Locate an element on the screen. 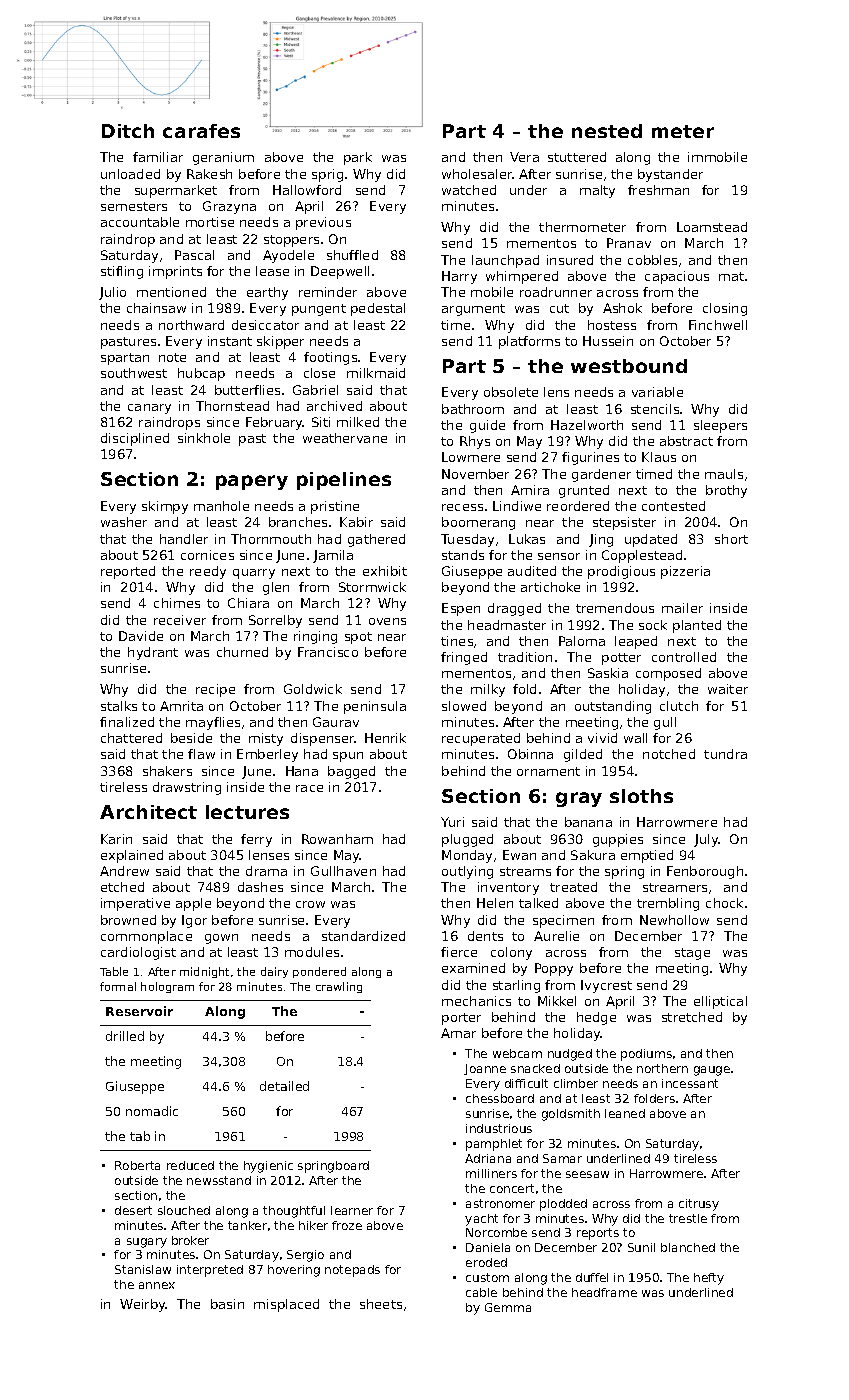 This screenshot has height=1400, width=849. Hallowford is located at coordinates (307, 190).
